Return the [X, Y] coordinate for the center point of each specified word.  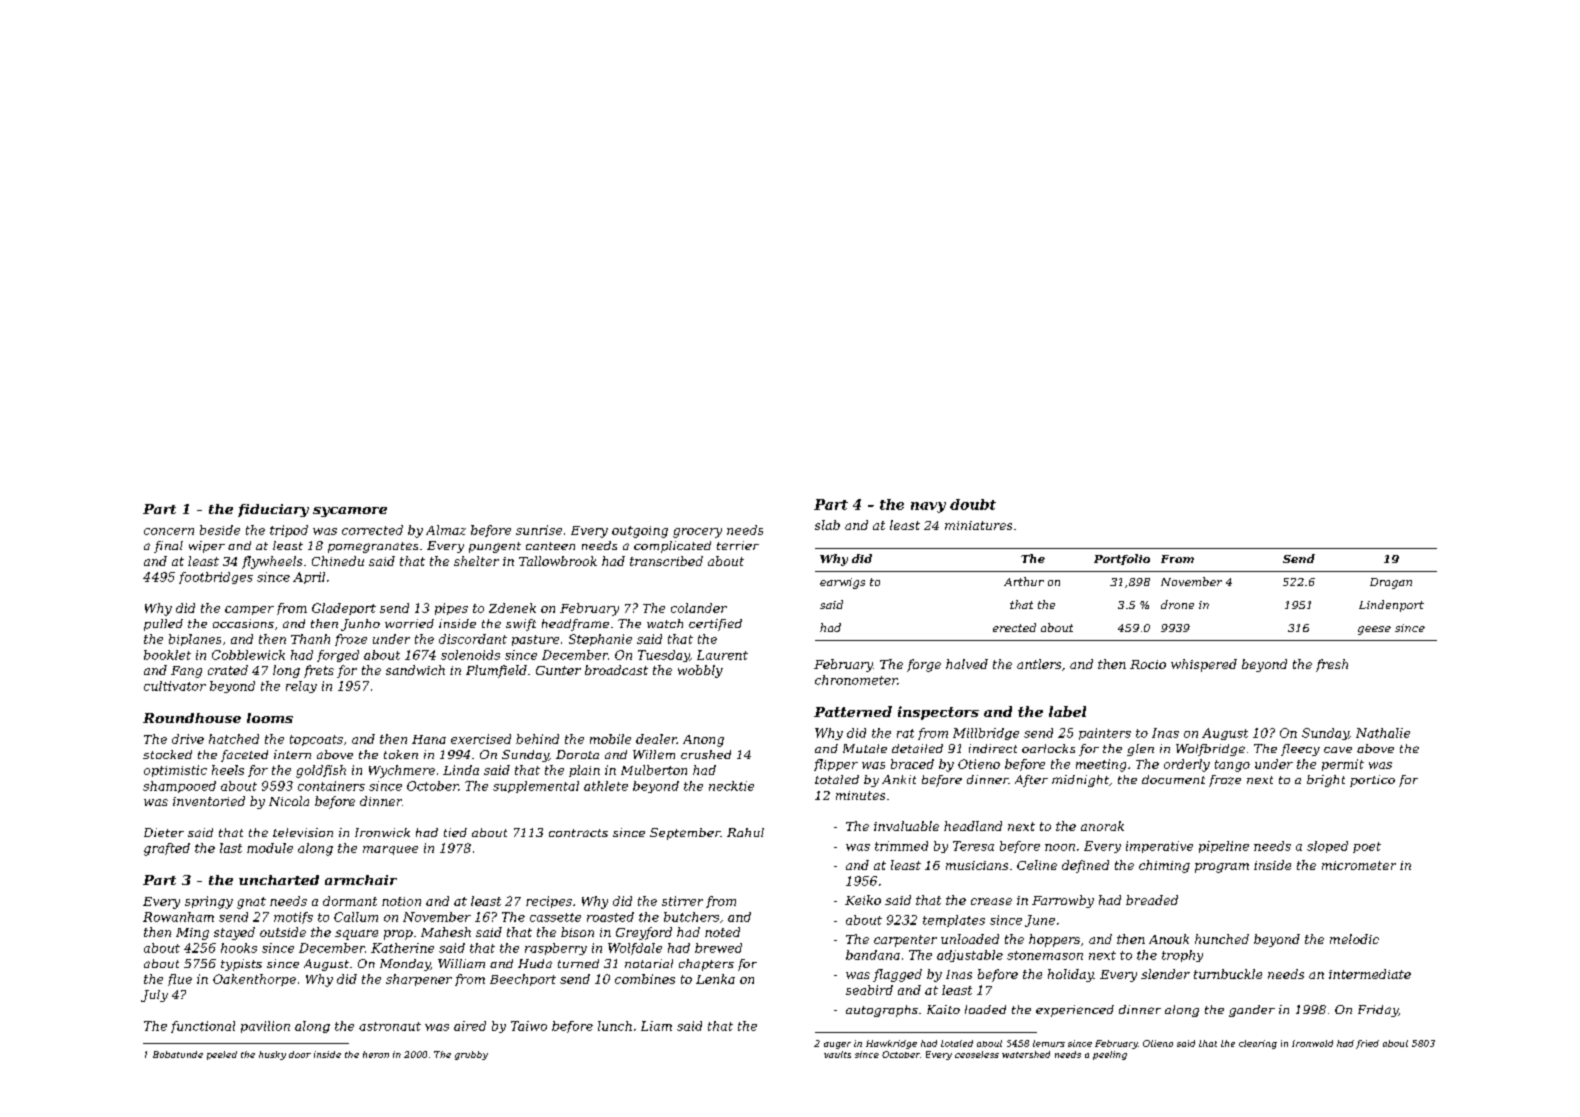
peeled [222, 1055]
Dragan [1391, 583]
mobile [610, 739]
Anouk [1169, 939]
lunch [615, 1026]
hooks [239, 948]
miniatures [978, 525]
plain [584, 771]
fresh [1332, 665]
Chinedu [338, 561]
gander [1252, 1011]
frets [319, 671]
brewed [718, 948]
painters [1105, 734]
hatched [234, 739]
